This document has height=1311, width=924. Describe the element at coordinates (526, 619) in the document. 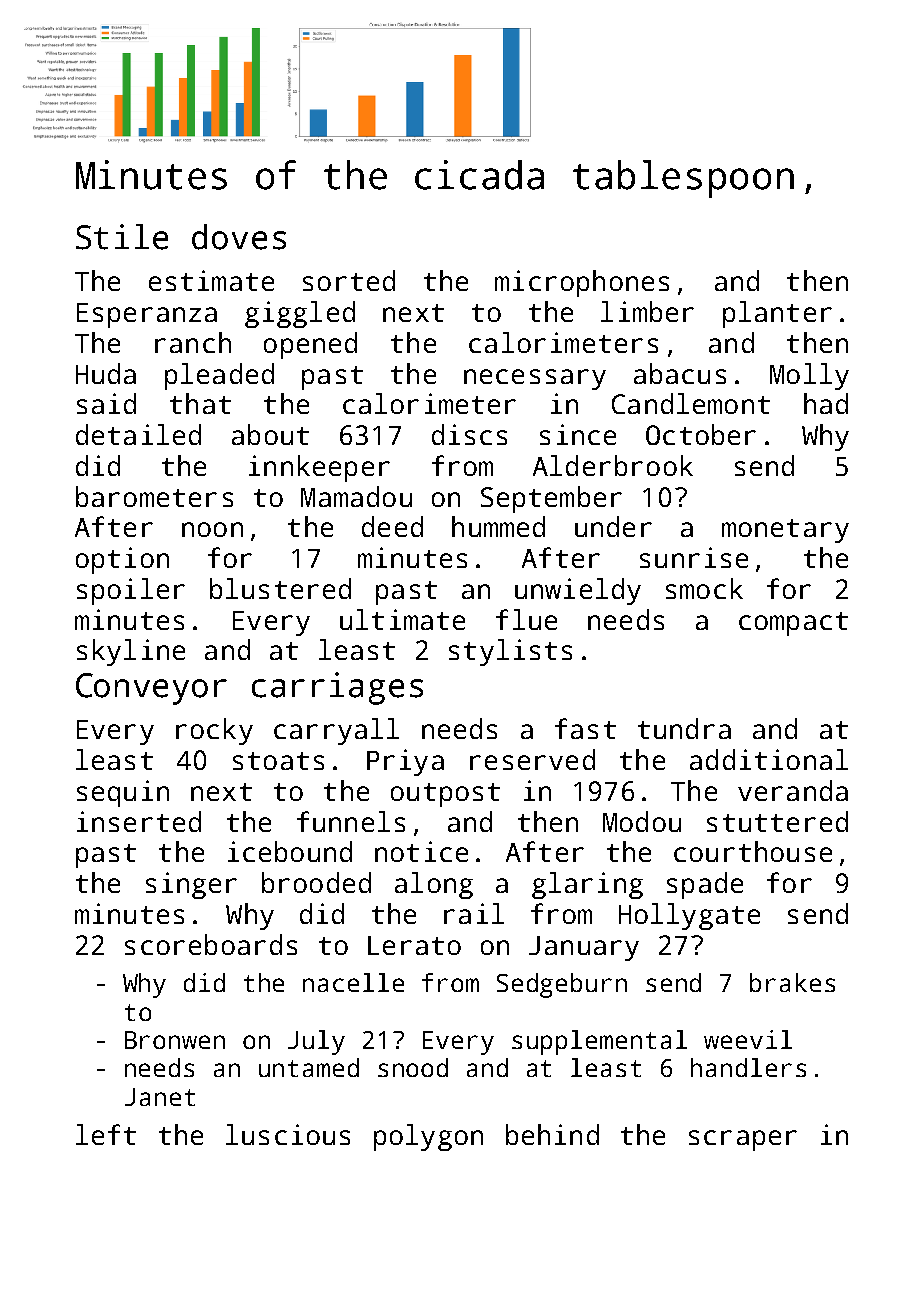

I see `flue` at that location.
